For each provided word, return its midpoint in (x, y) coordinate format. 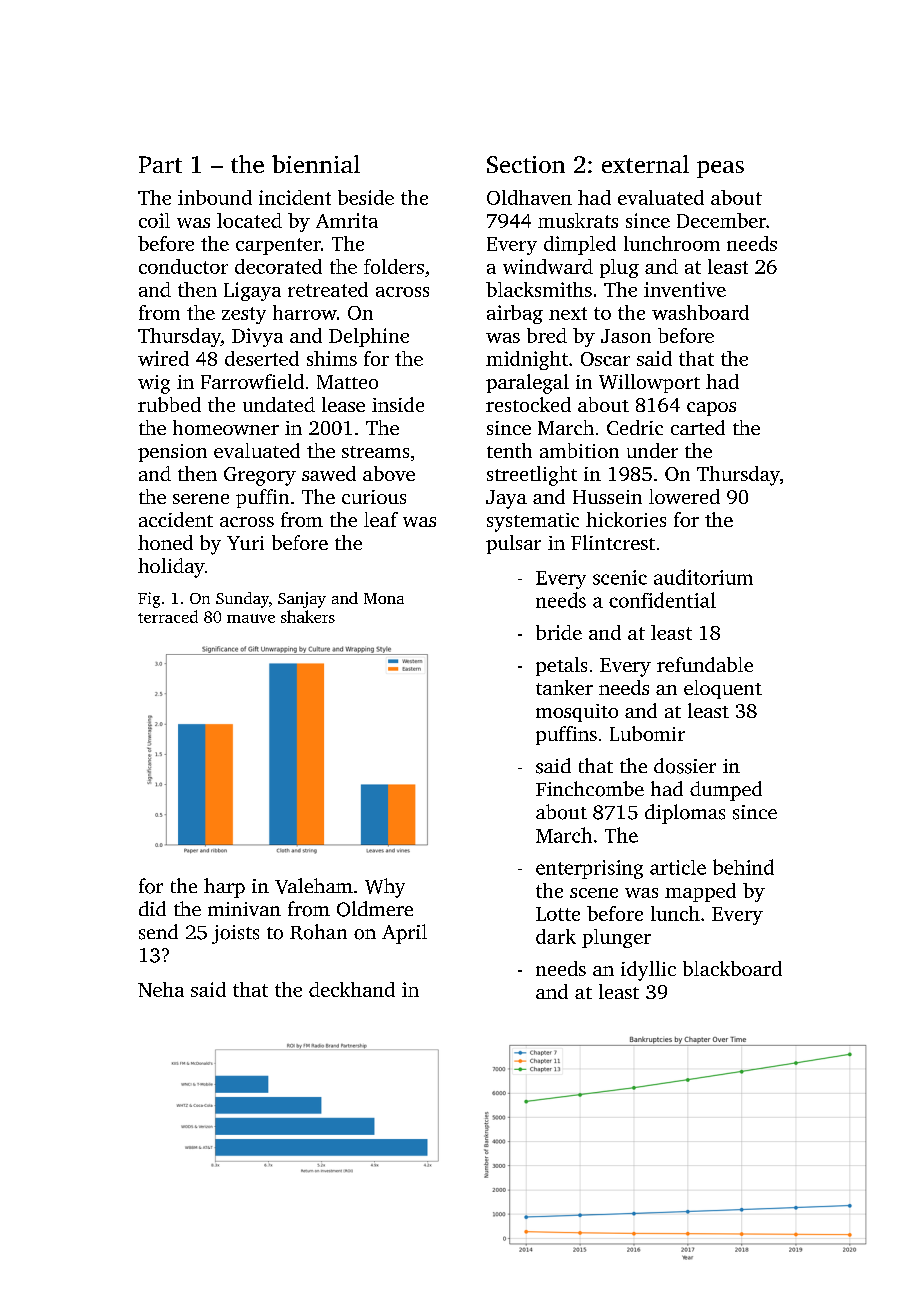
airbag (515, 314)
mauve (251, 618)
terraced (168, 616)
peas (720, 169)
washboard (700, 312)
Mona (384, 598)
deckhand (352, 989)
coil (154, 220)
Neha (161, 989)
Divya (257, 337)
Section (526, 164)
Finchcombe (590, 789)
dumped (726, 791)
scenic (620, 577)
